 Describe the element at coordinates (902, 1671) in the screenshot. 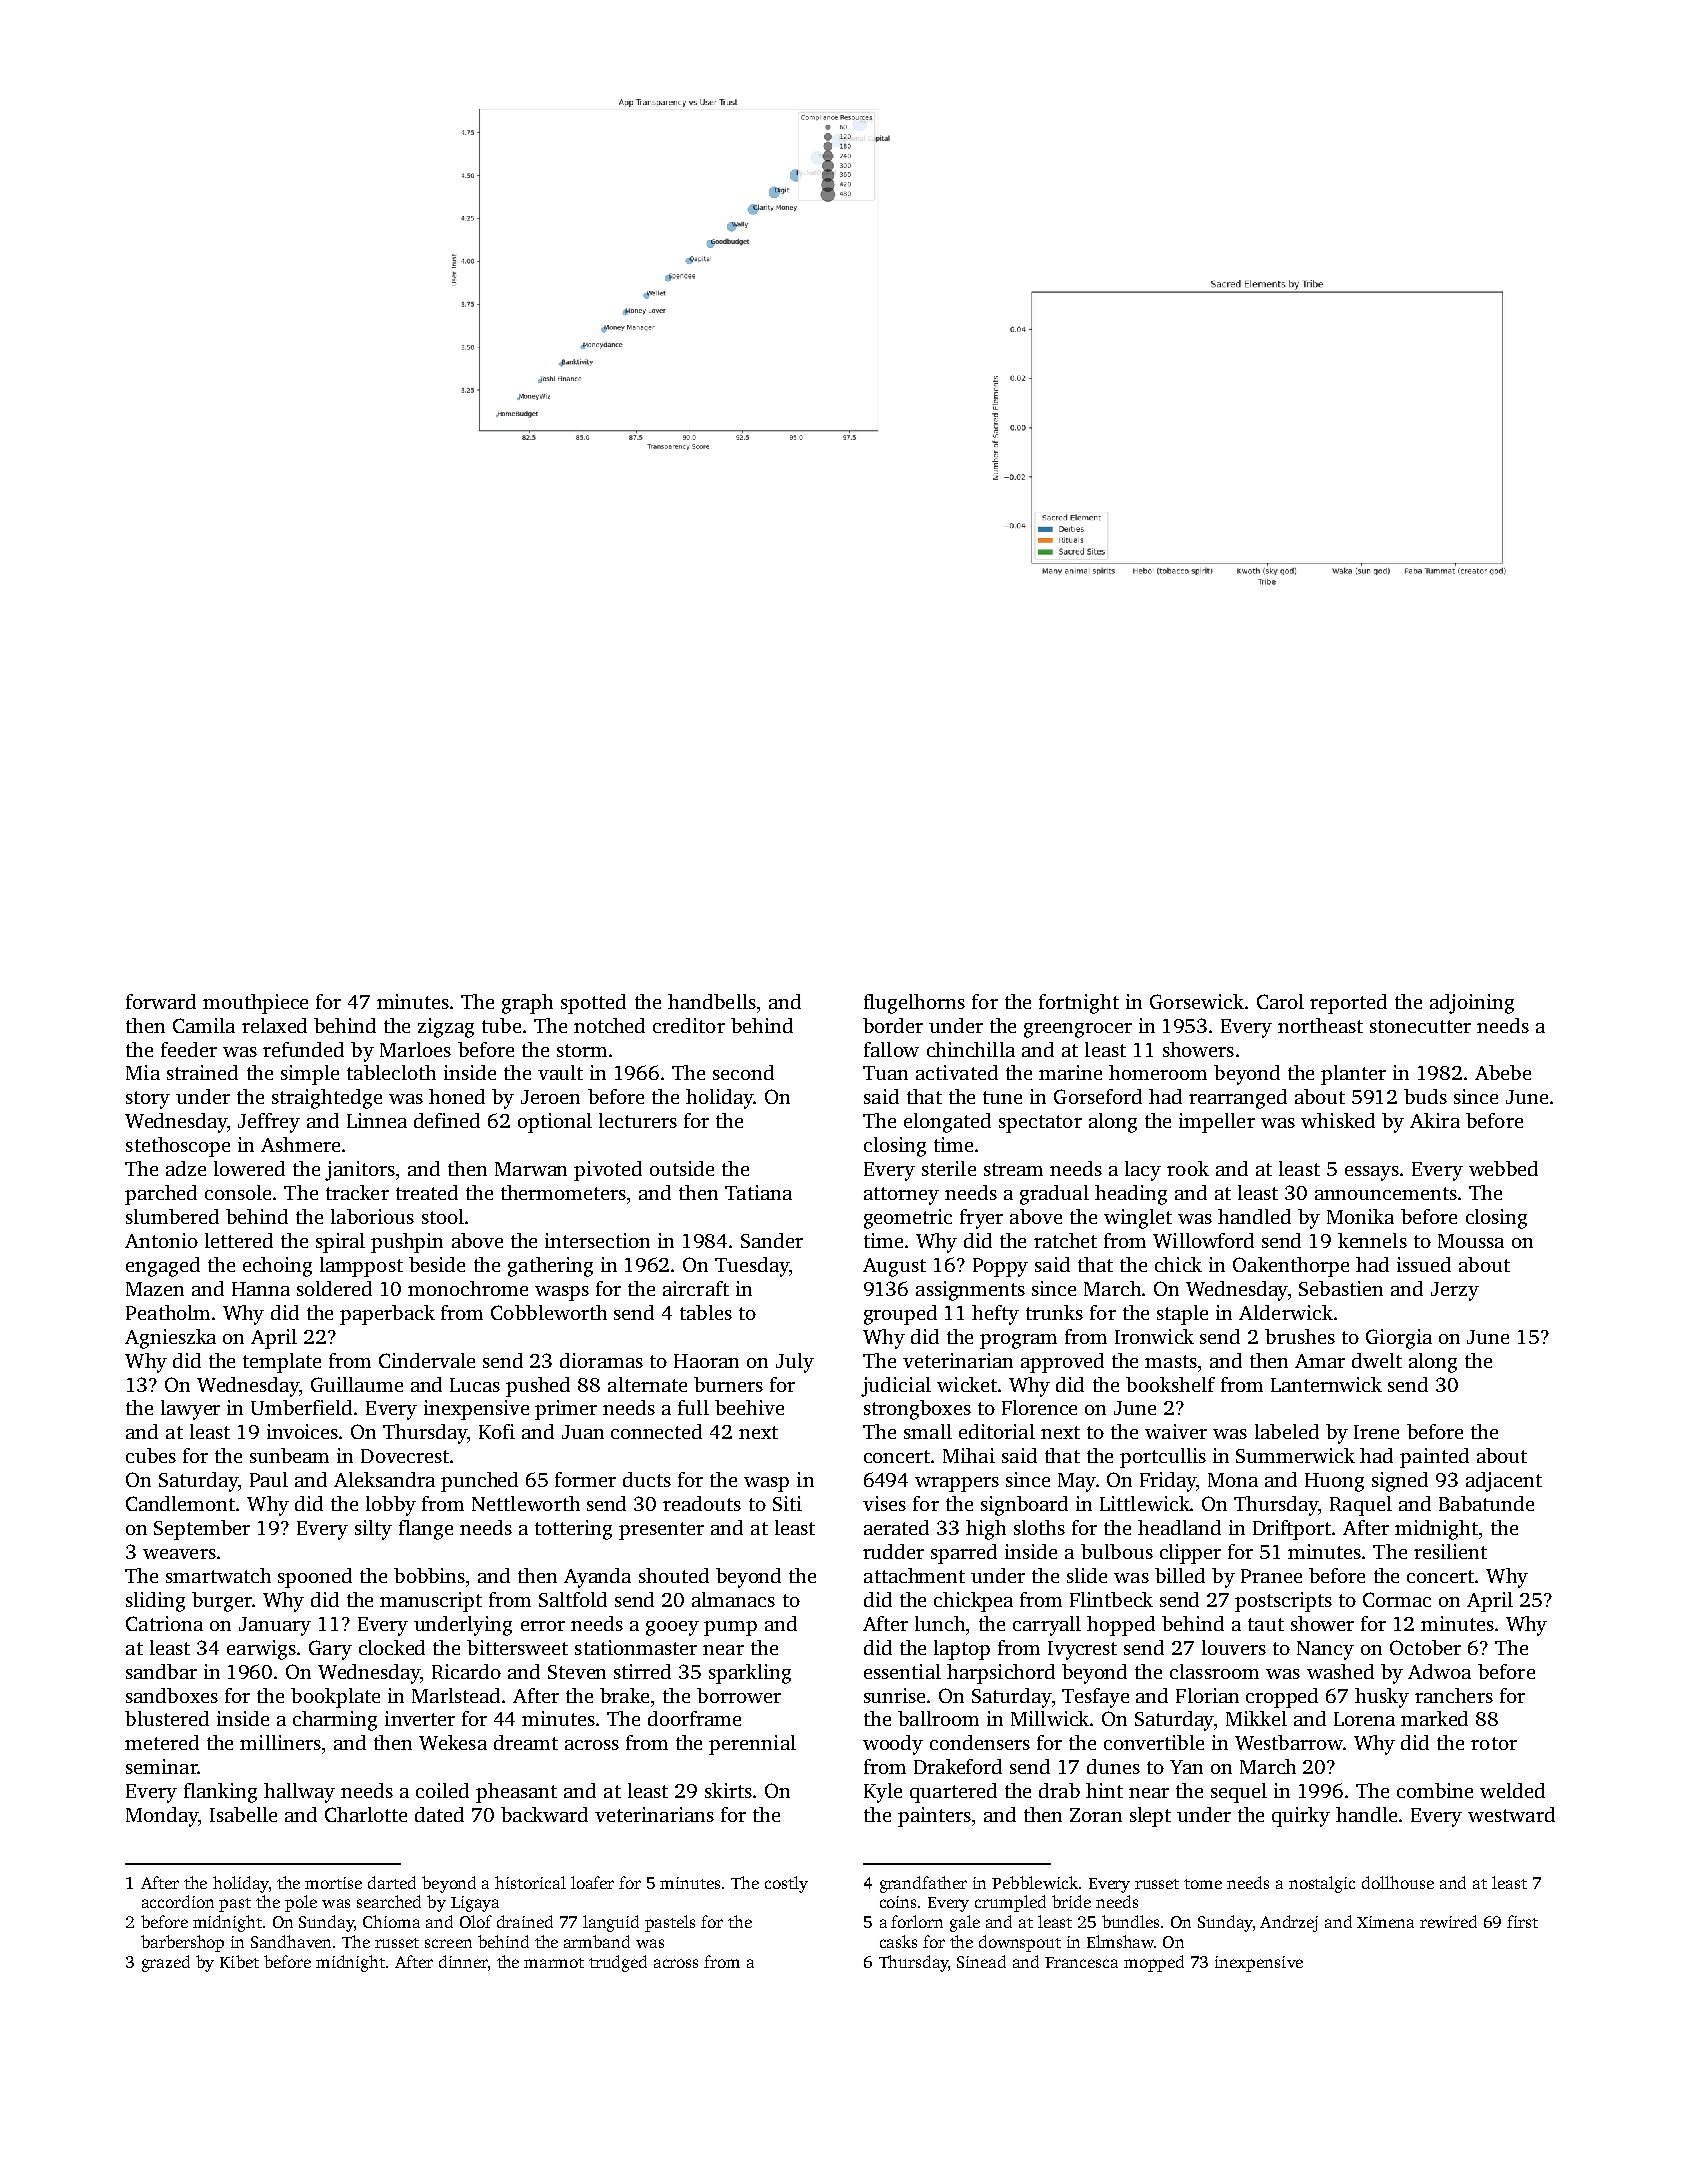

I see `essential` at that location.
